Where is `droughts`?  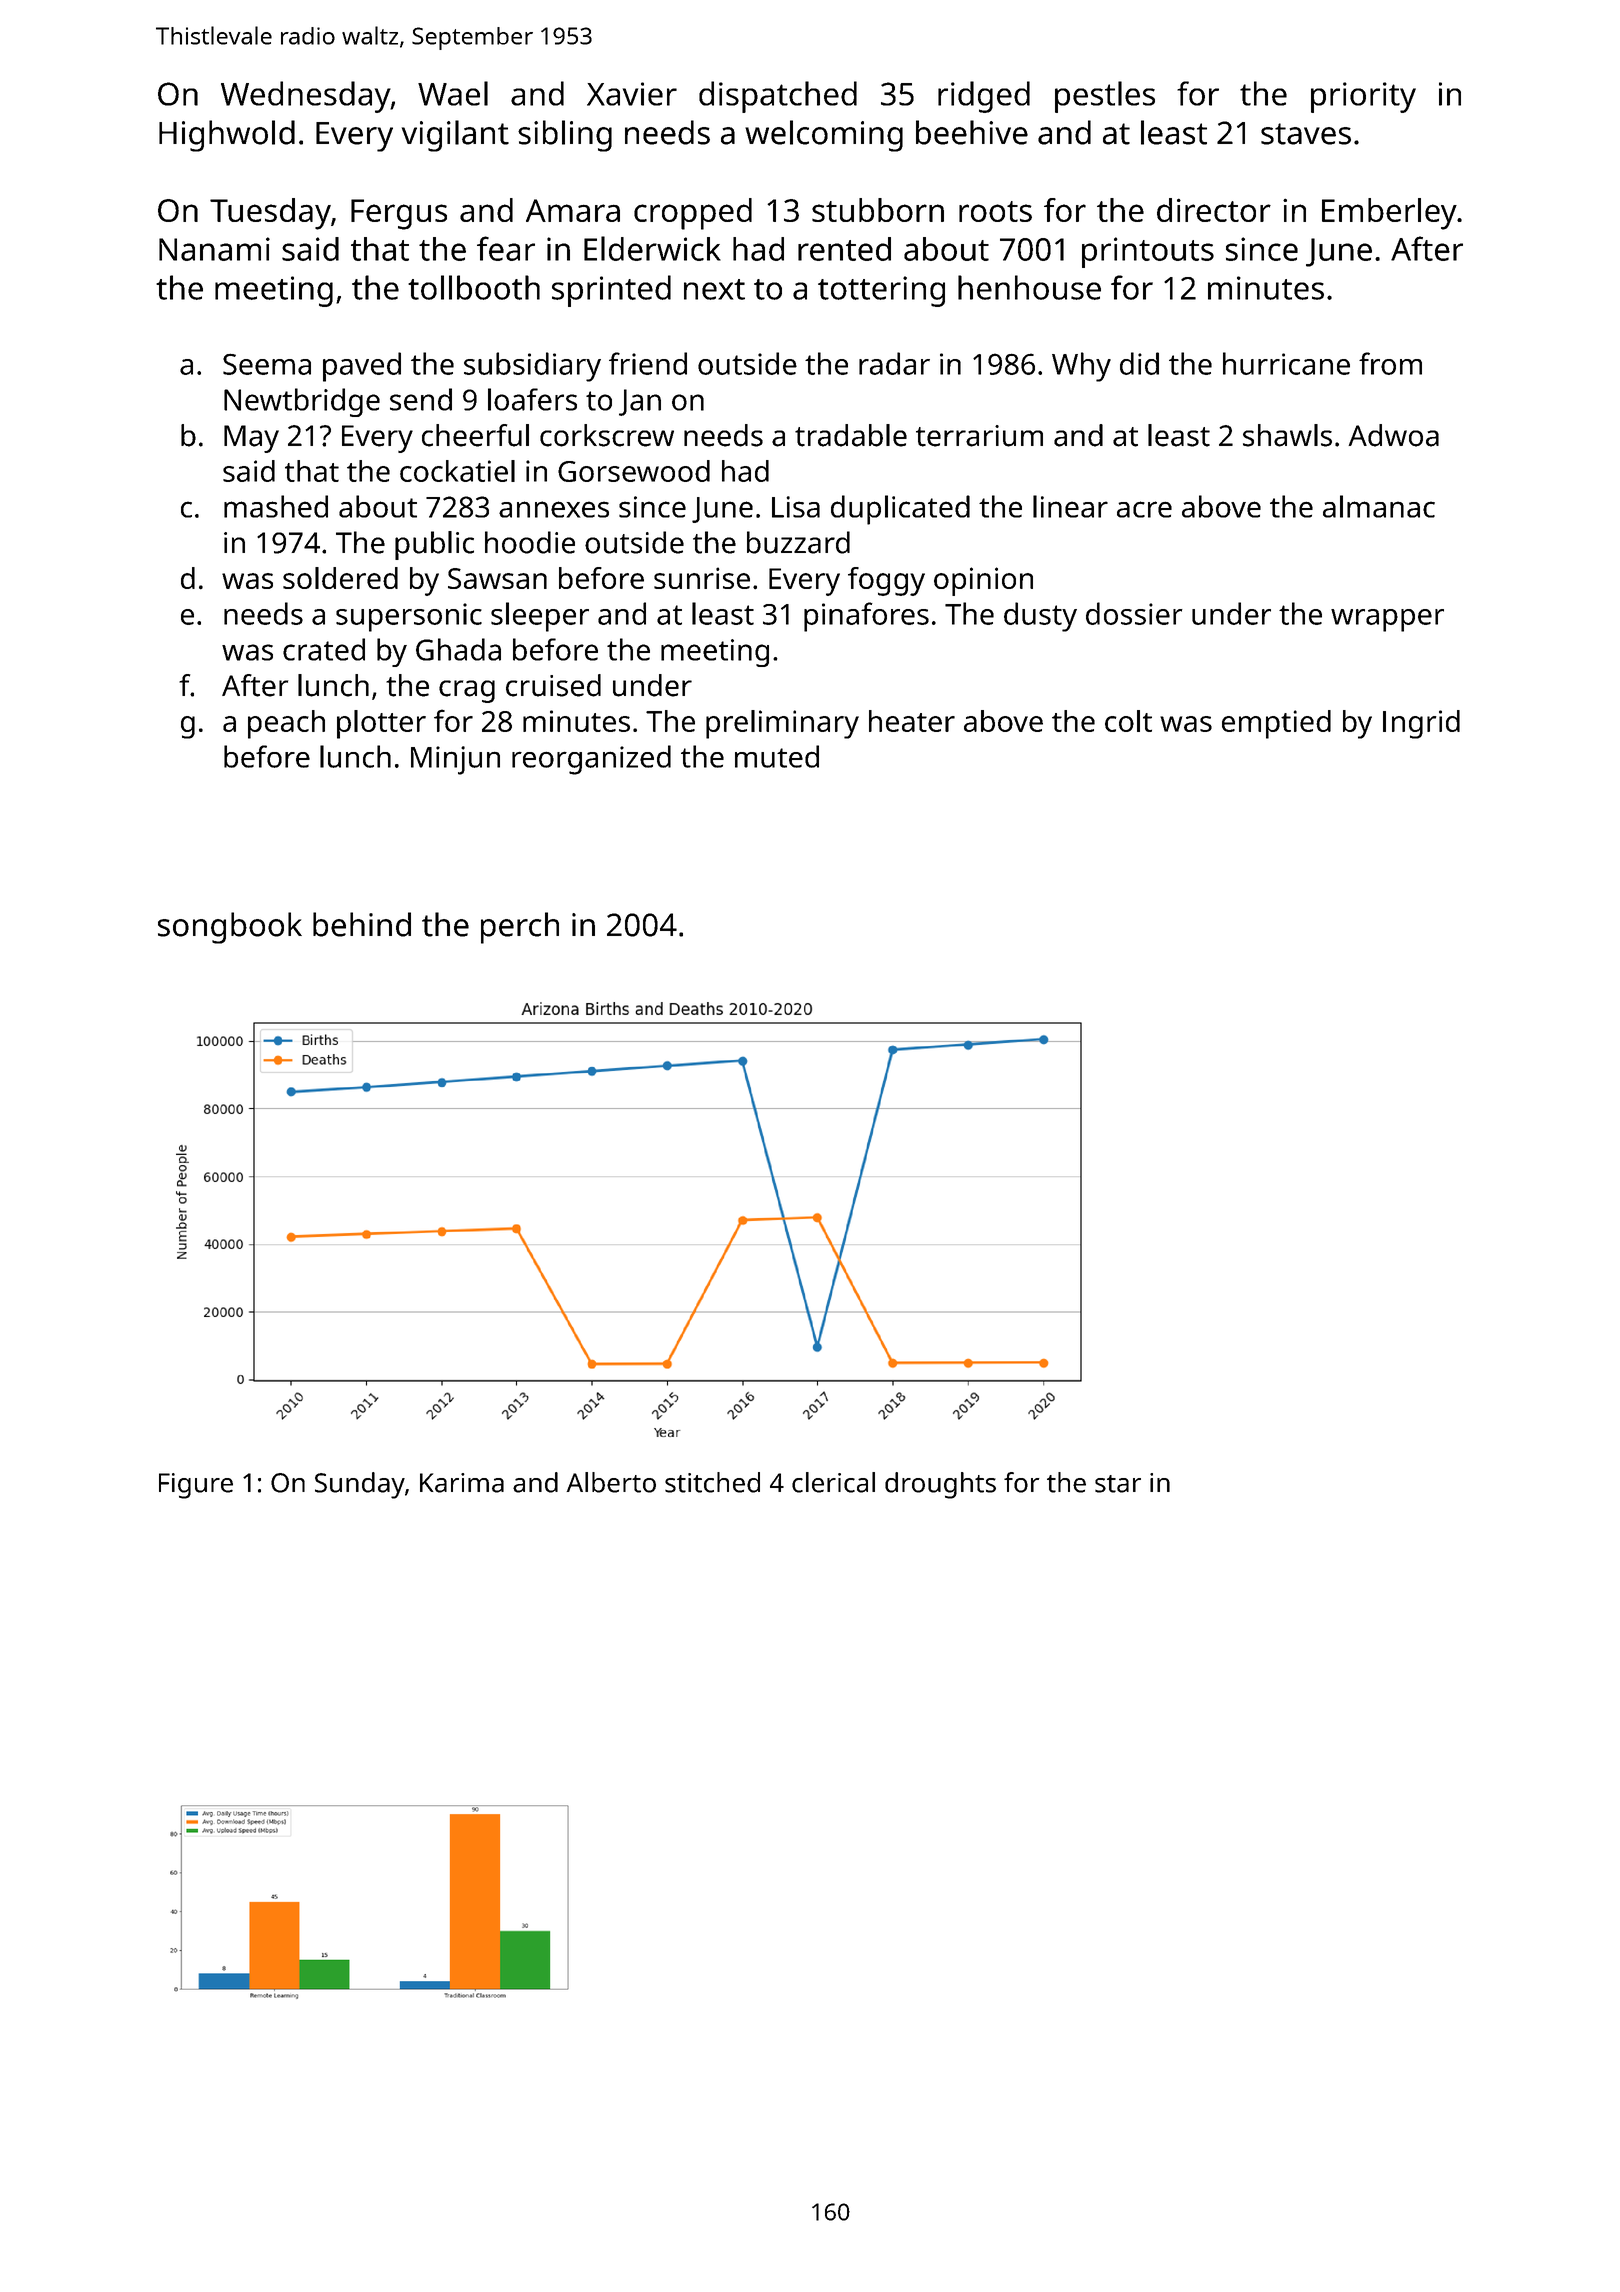 droughts is located at coordinates (940, 1485).
